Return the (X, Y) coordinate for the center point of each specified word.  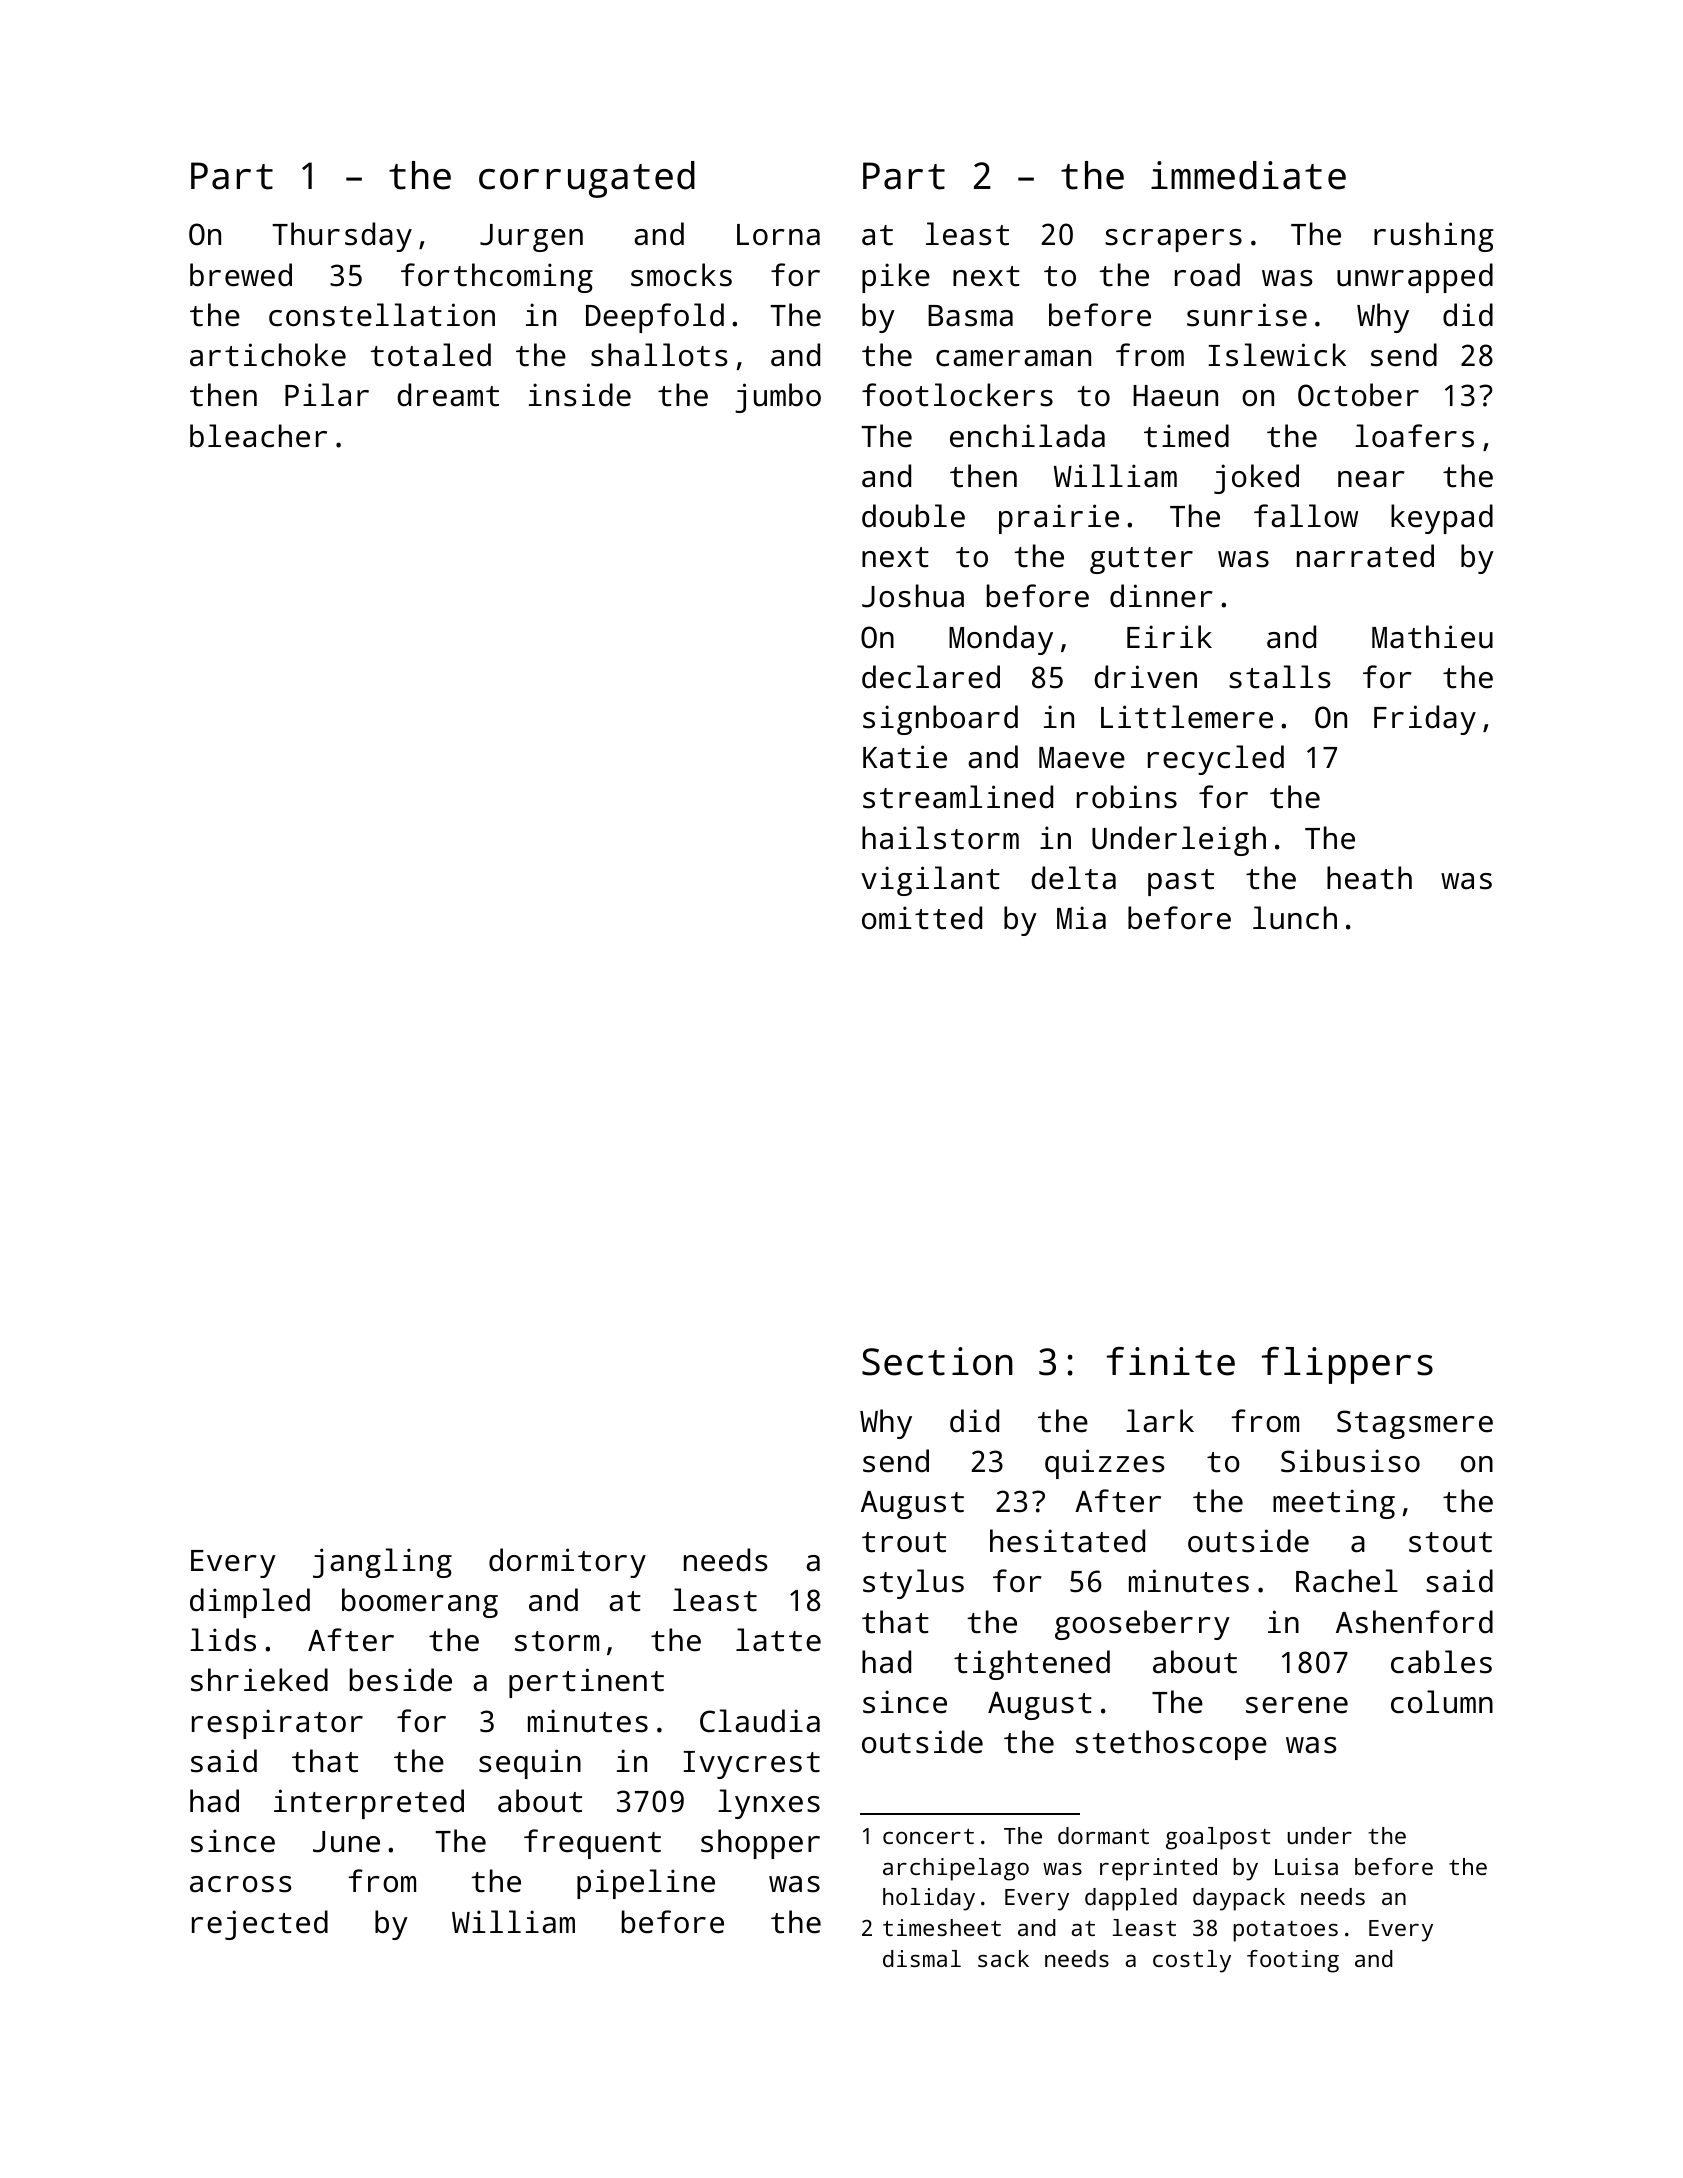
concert (928, 1836)
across (241, 1884)
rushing (1433, 237)
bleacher (258, 436)
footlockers (957, 395)
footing (1293, 1961)
